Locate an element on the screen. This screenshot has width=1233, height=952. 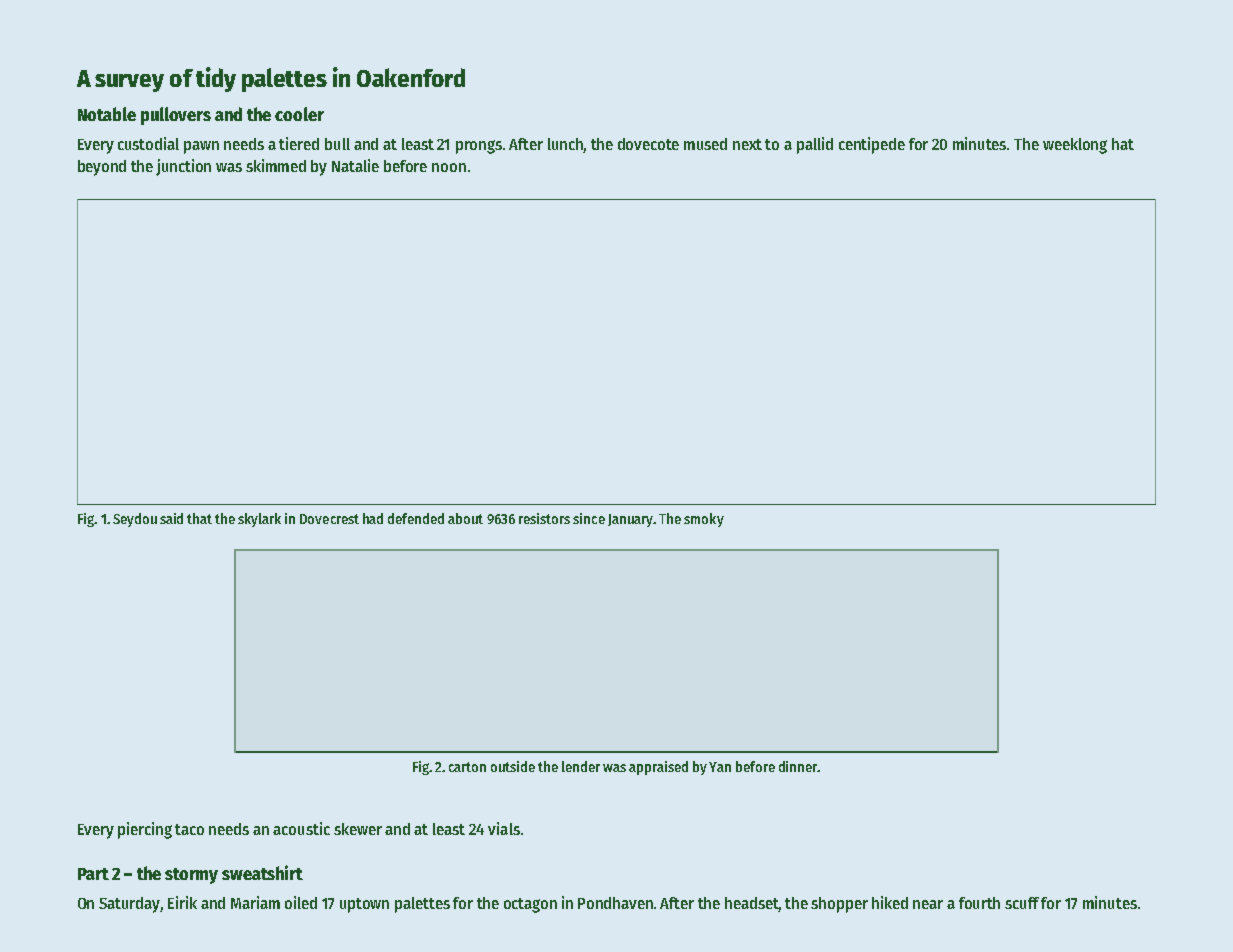
weeklong is located at coordinates (1075, 146).
